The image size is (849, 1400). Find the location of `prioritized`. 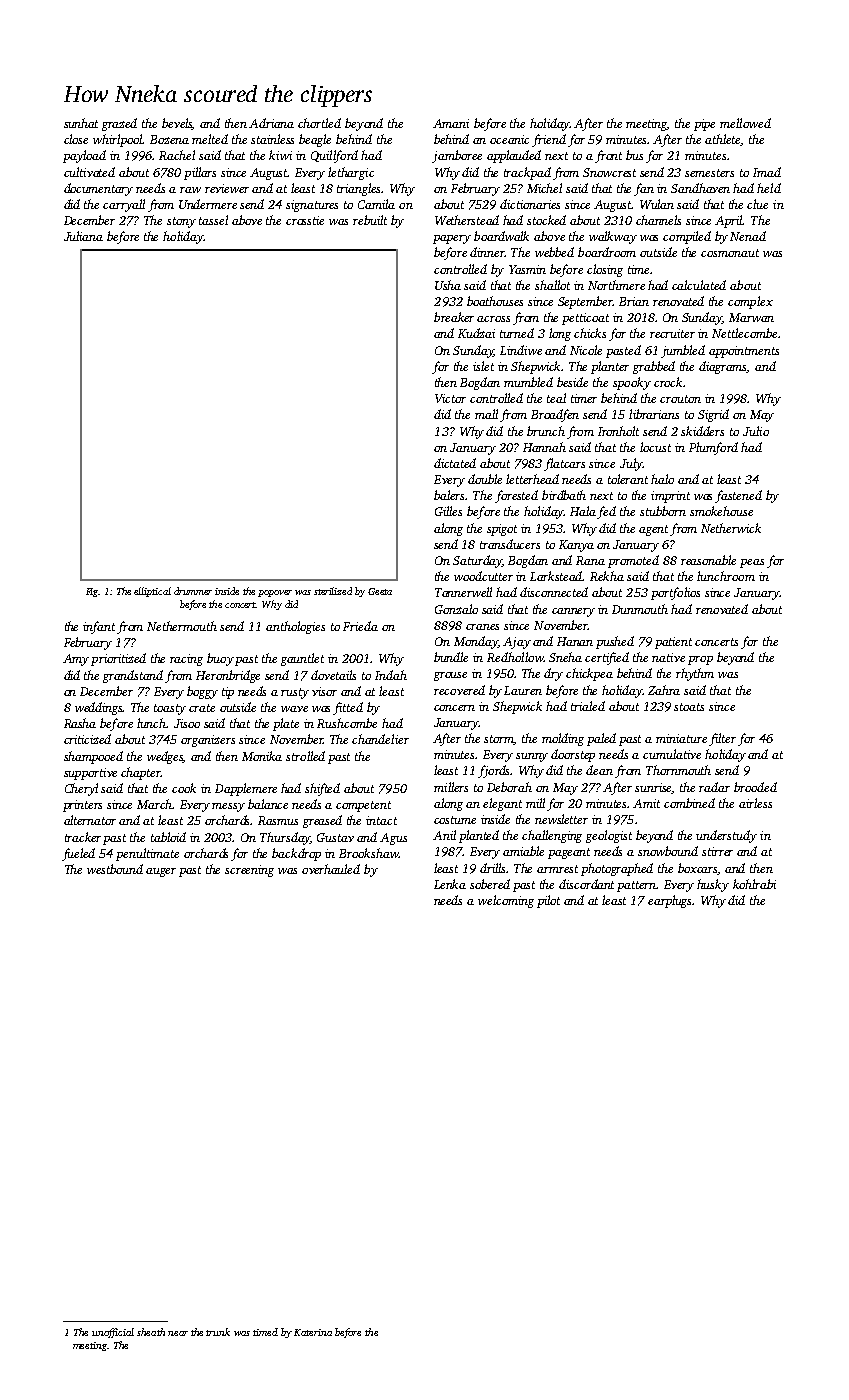

prioritized is located at coordinates (118, 659).
